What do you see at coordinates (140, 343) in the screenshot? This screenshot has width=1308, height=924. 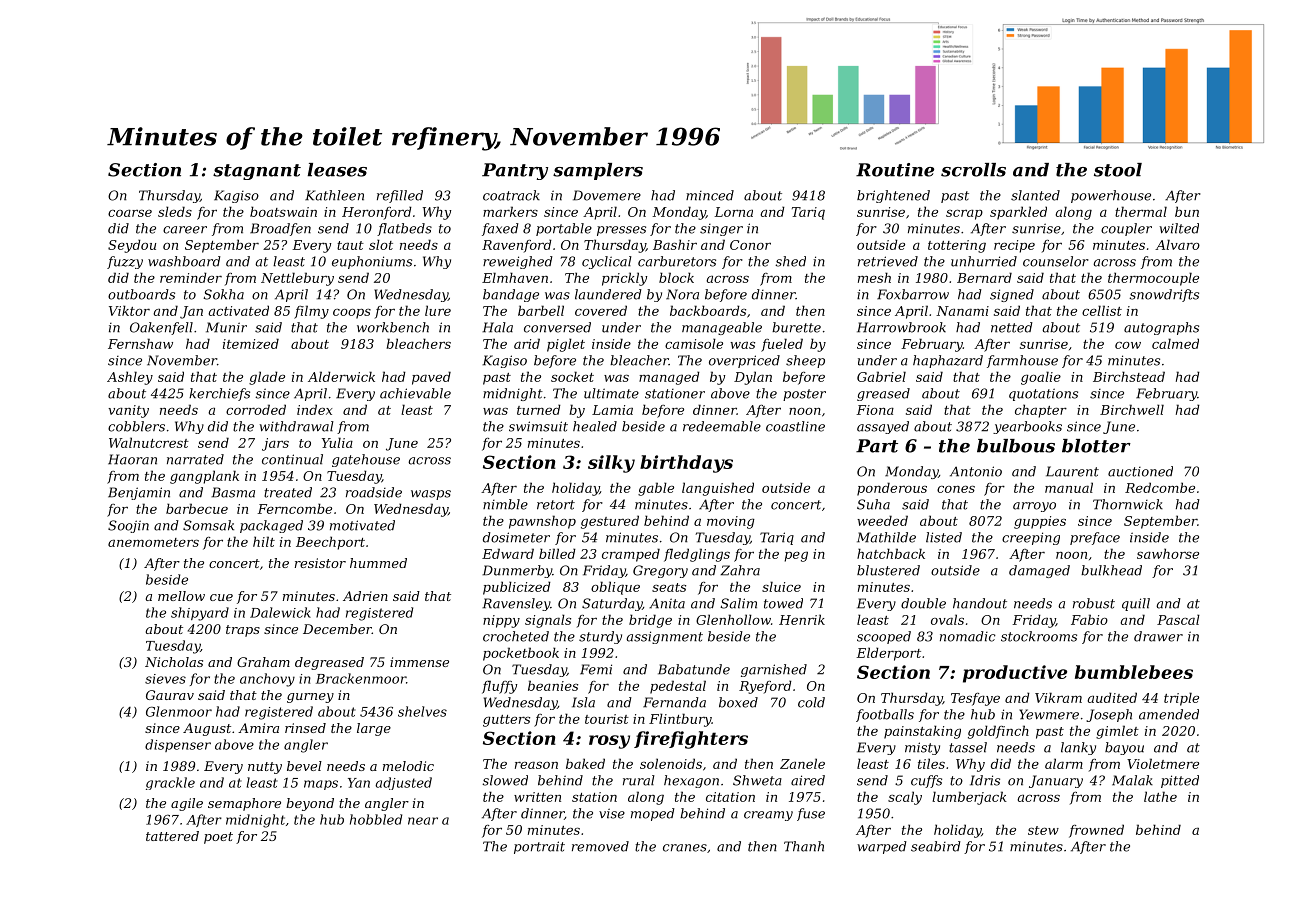 I see `Fernshaw` at bounding box center [140, 343].
